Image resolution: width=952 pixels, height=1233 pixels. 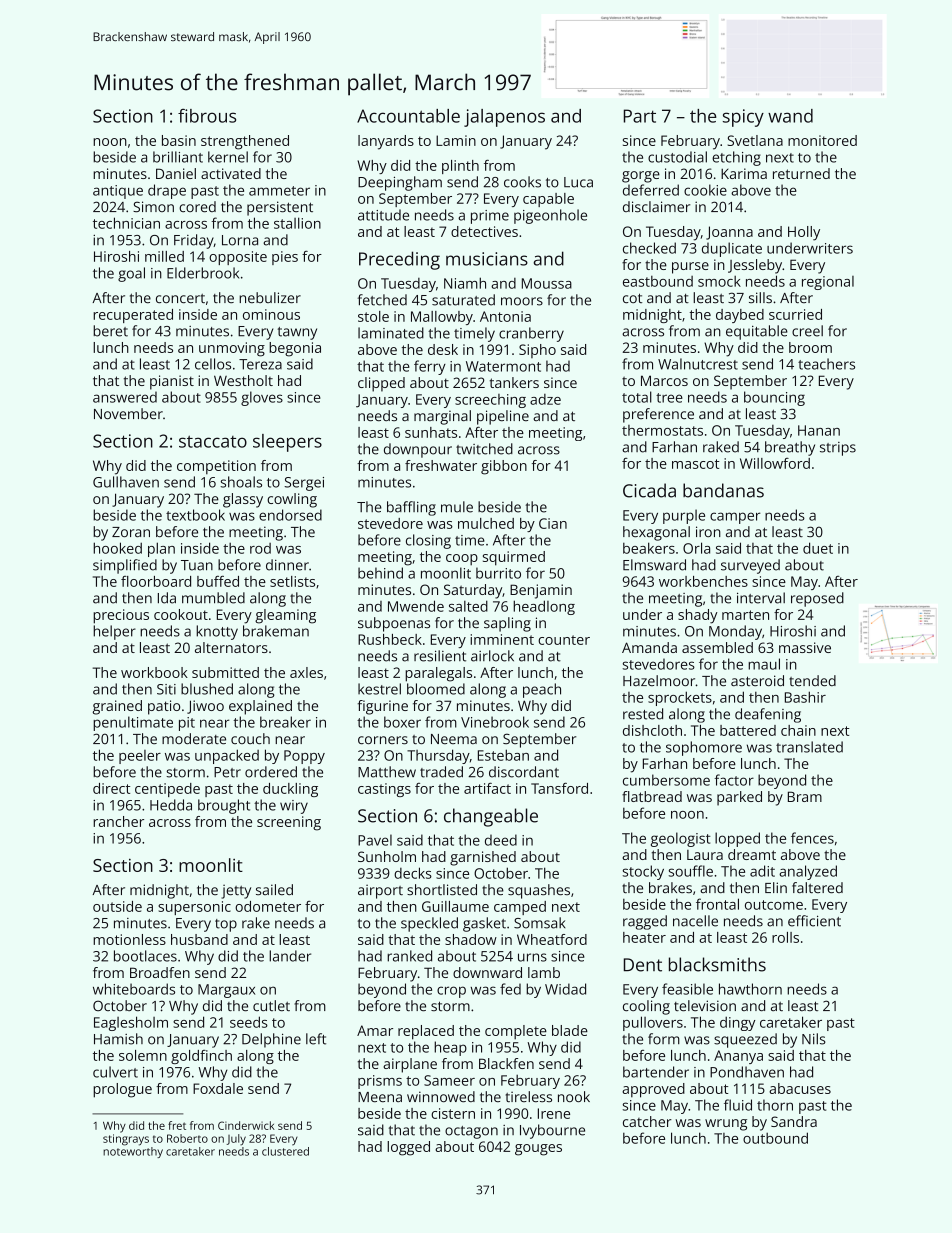 What do you see at coordinates (669, 398) in the page?
I see `tree` at bounding box center [669, 398].
